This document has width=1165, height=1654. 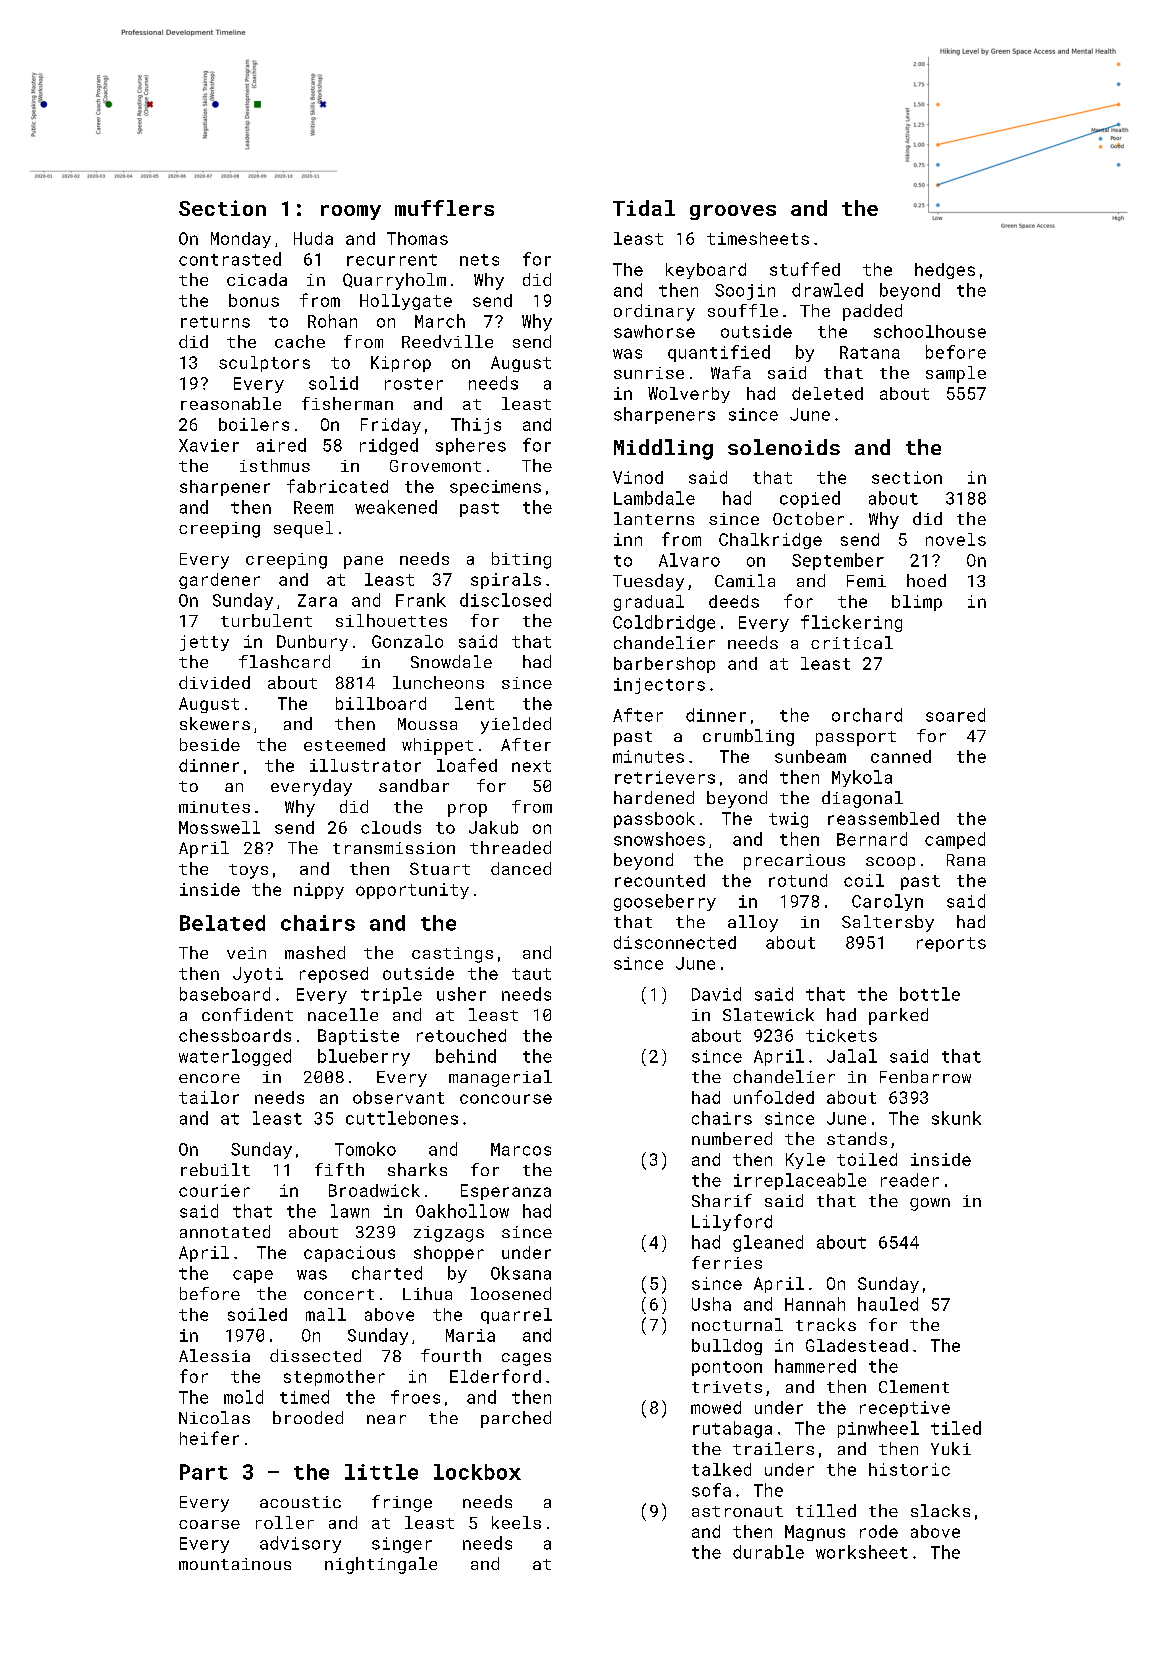 What do you see at coordinates (230, 259) in the document?
I see `contrasted` at bounding box center [230, 259].
